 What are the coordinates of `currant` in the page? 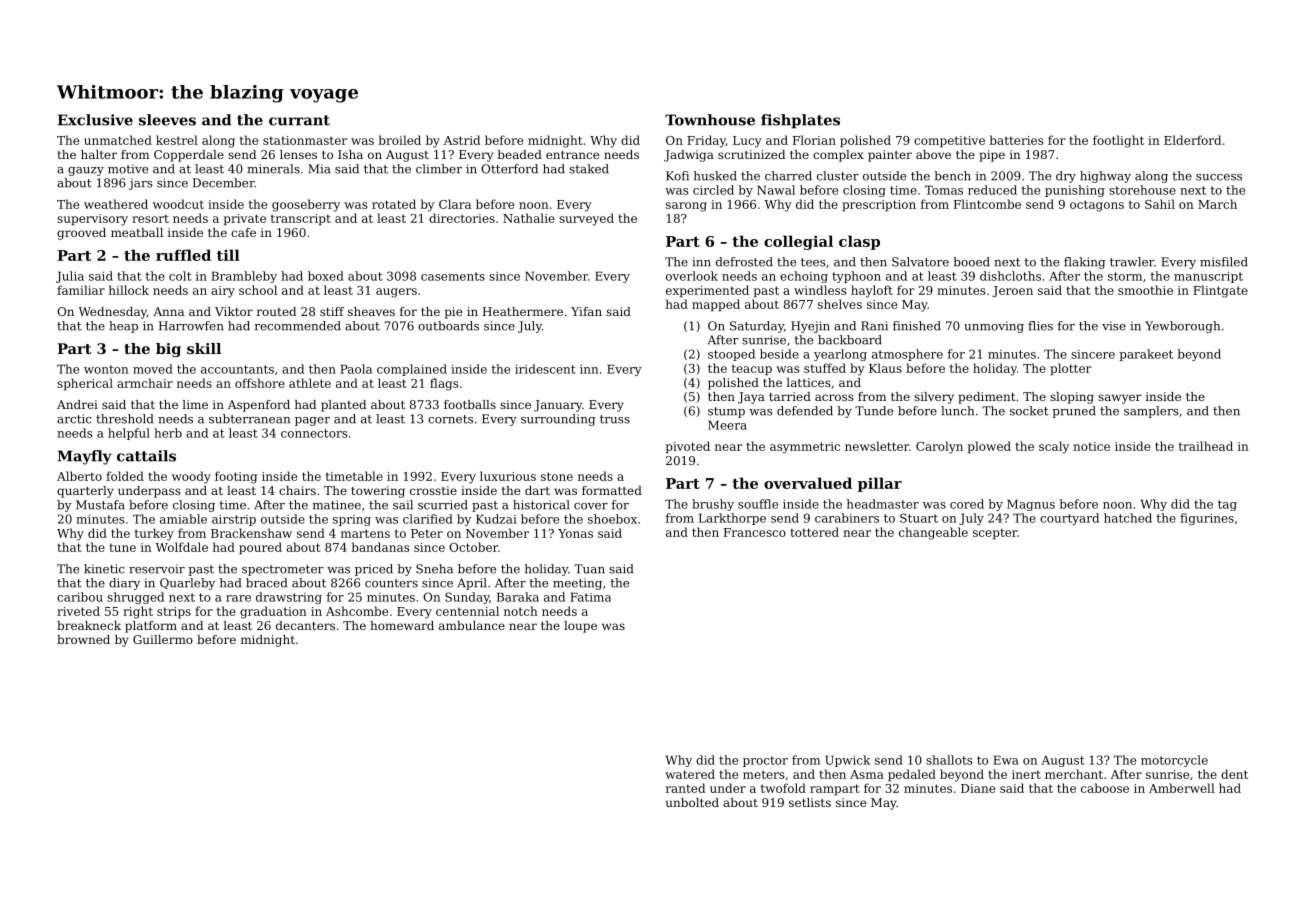 It's located at (299, 120).
